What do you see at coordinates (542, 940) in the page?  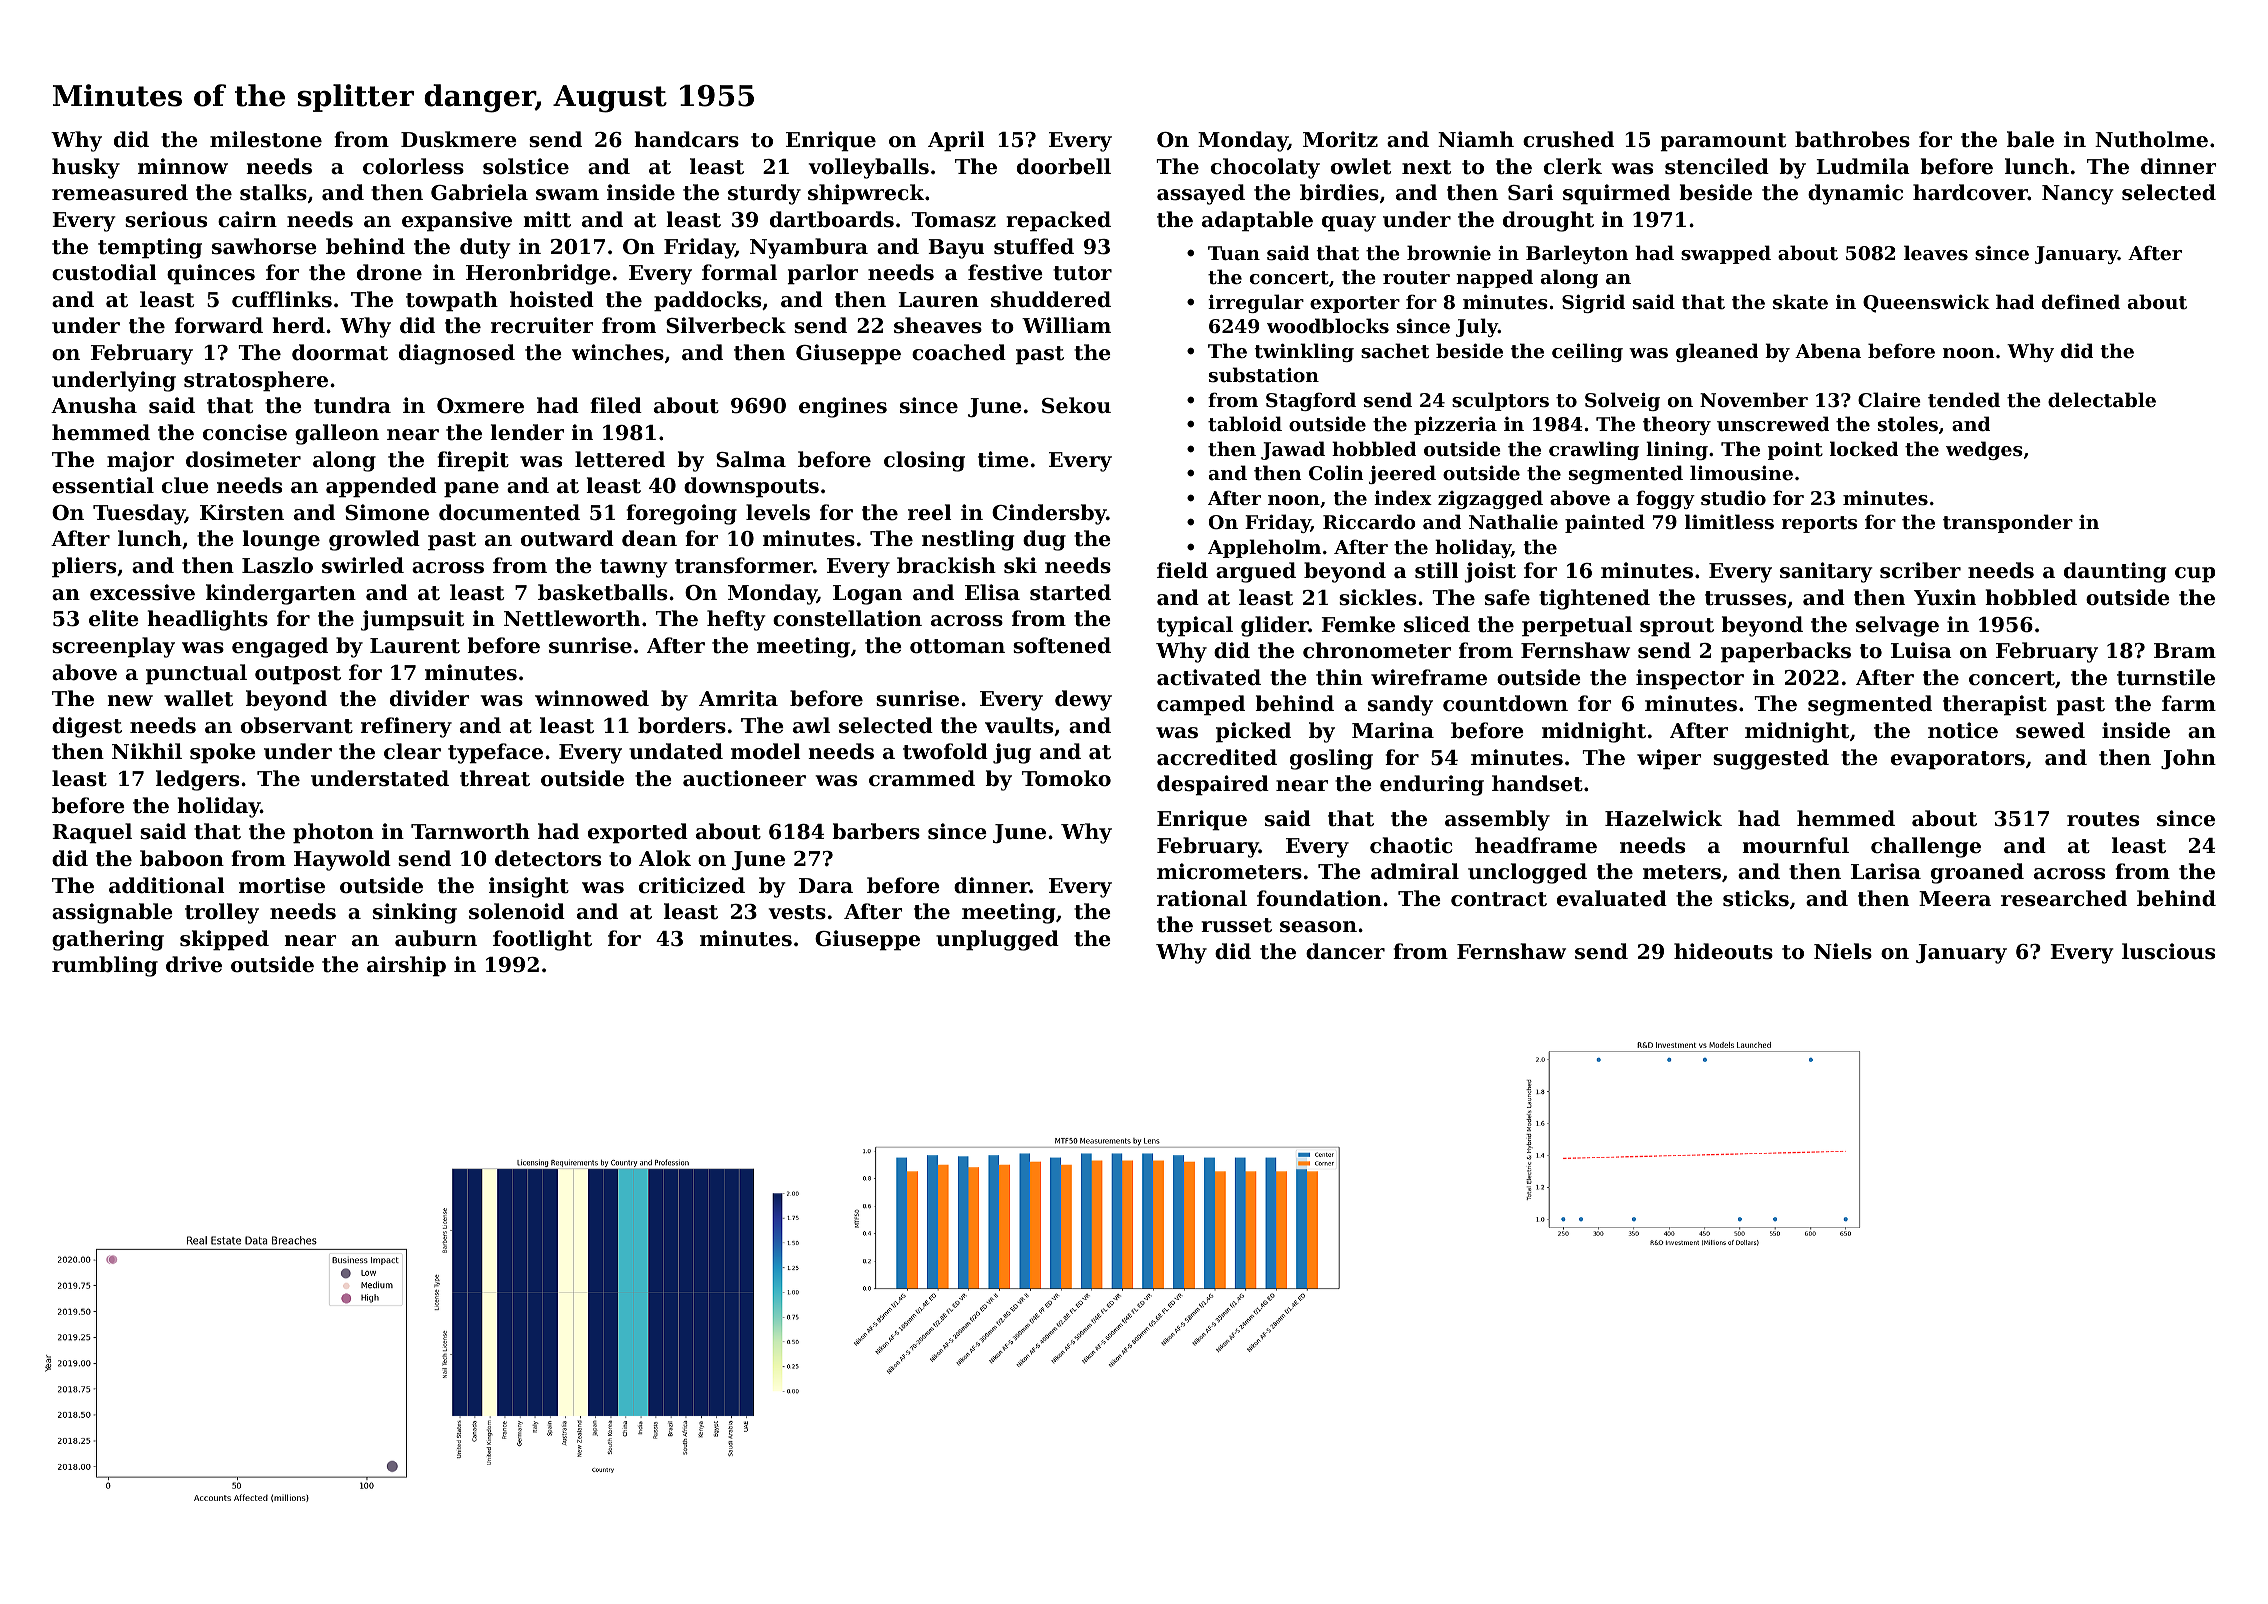 I see `footlight` at bounding box center [542, 940].
